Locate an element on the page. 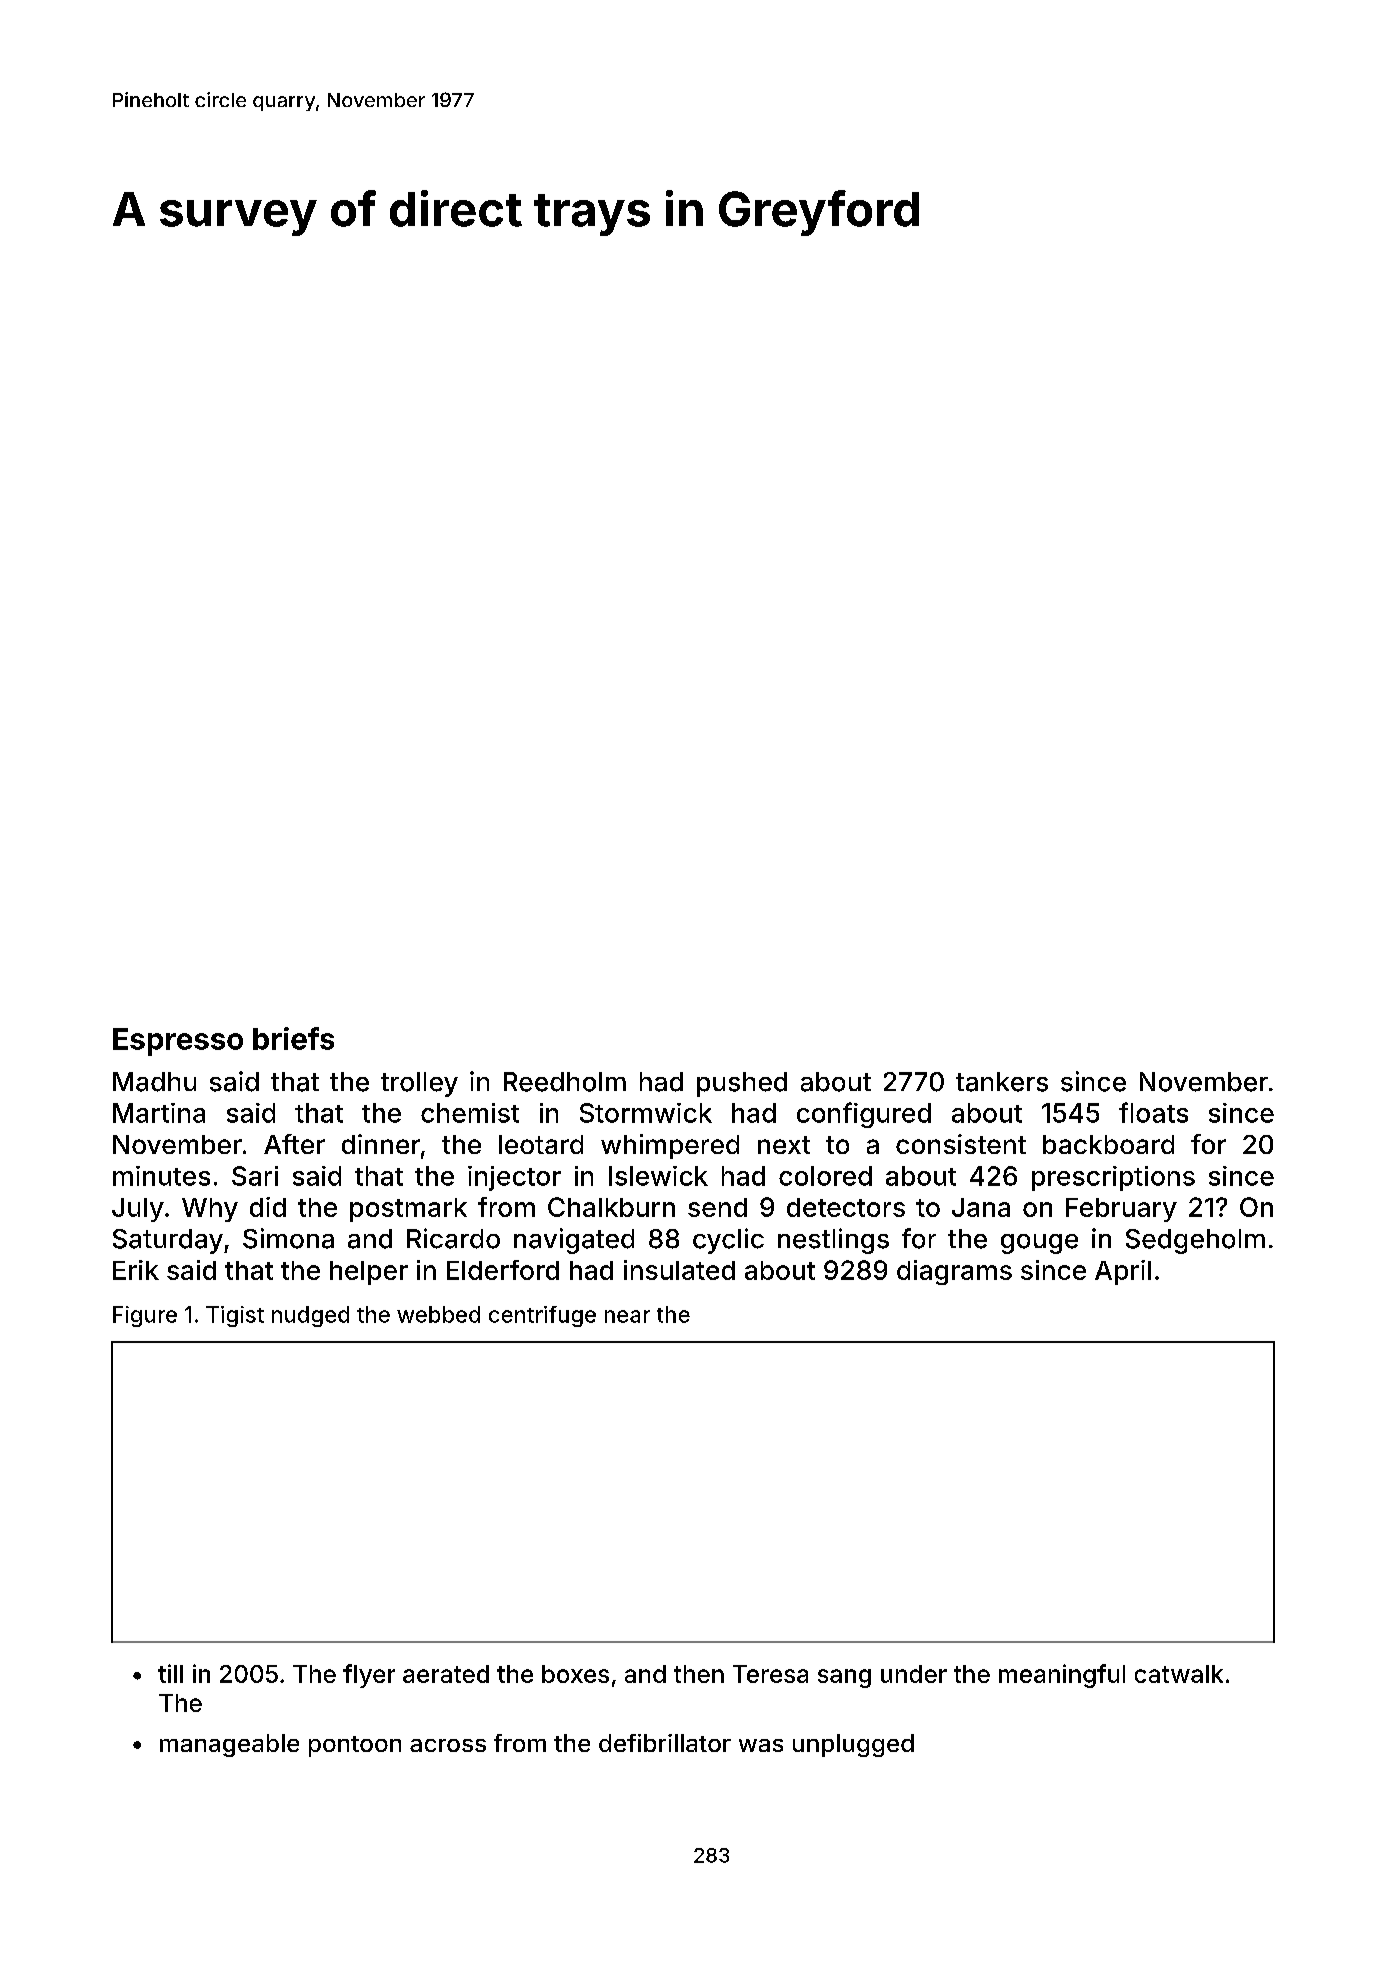 Image resolution: width=1386 pixels, height=1969 pixels. pushed is located at coordinates (742, 1084).
